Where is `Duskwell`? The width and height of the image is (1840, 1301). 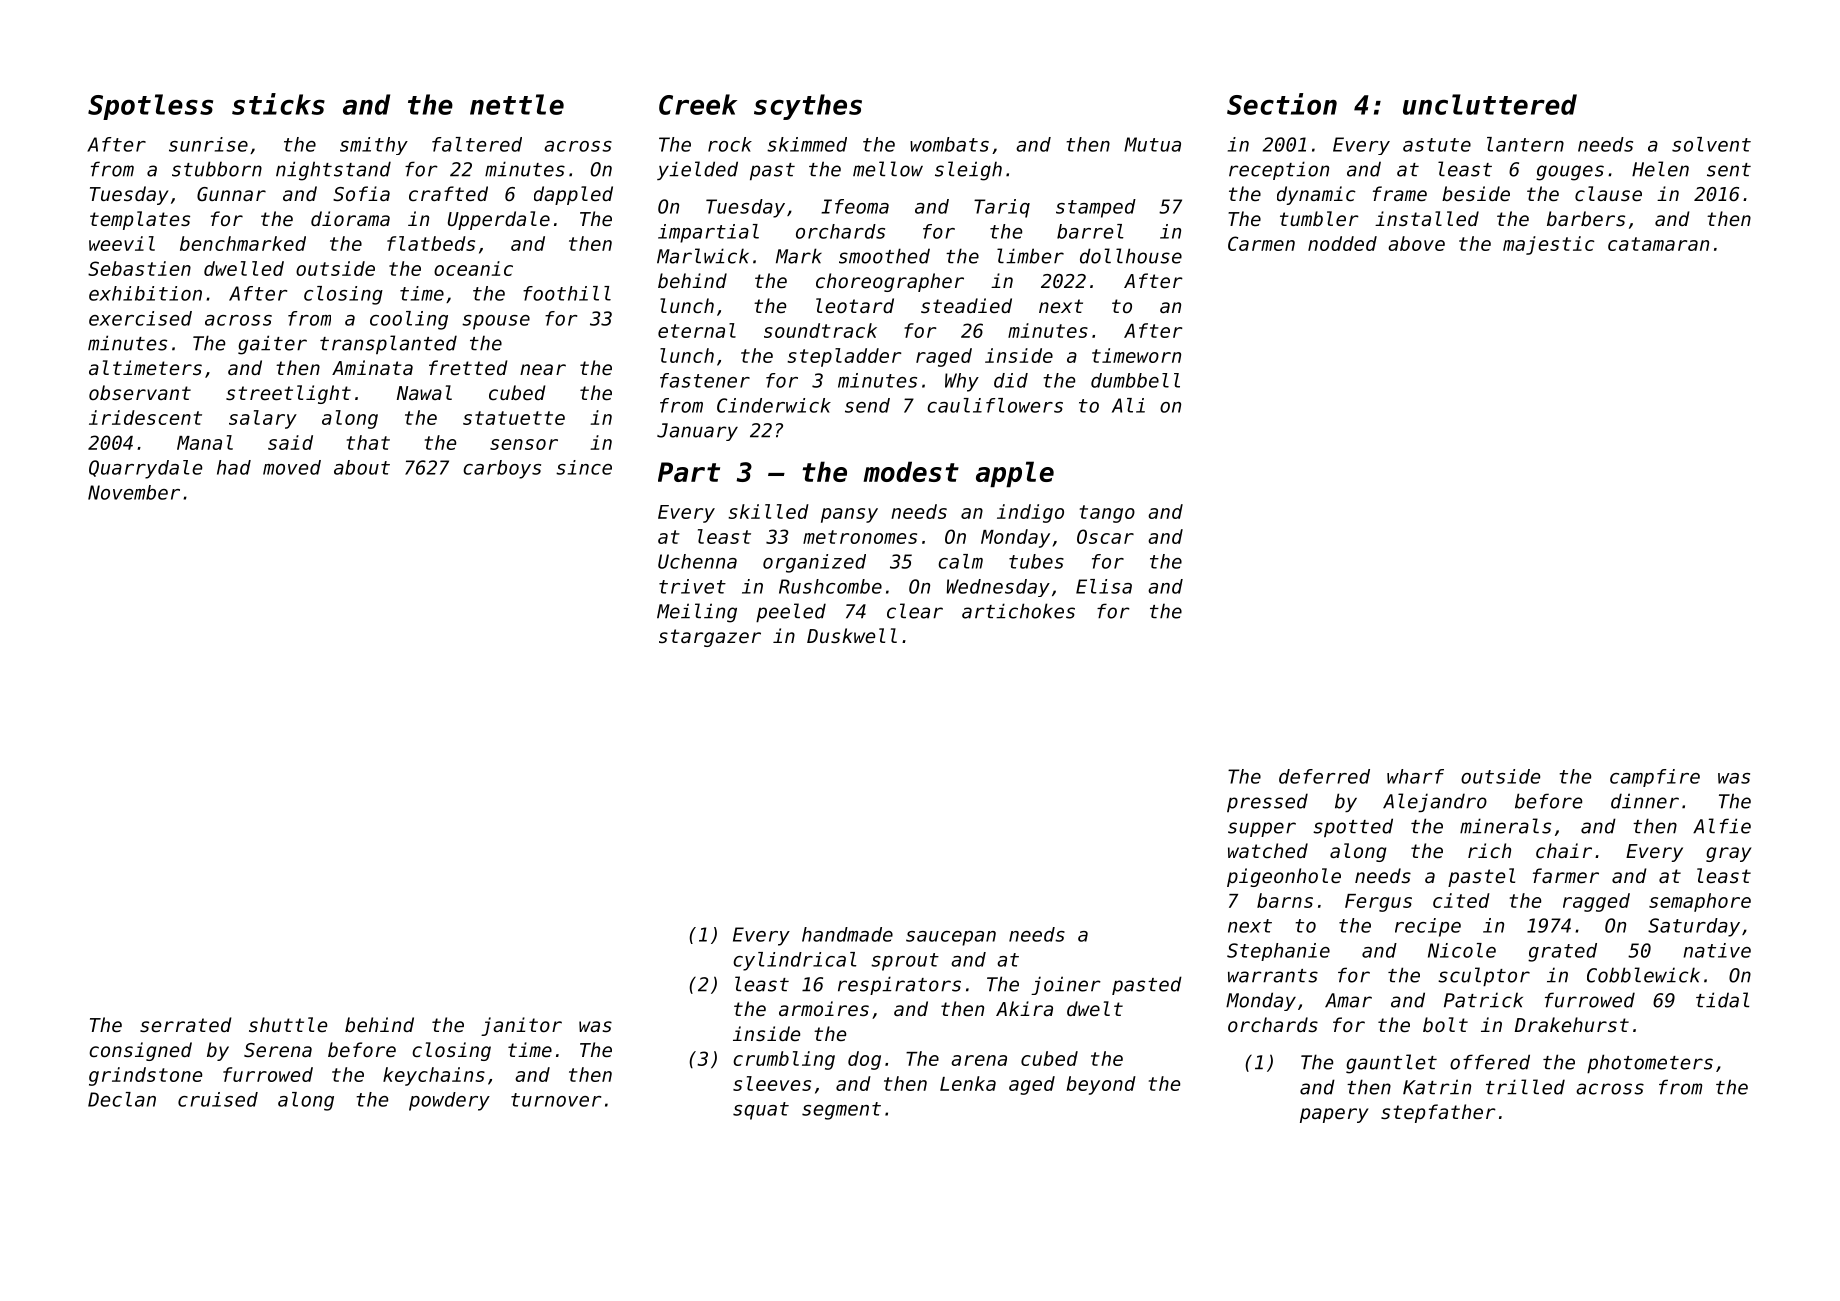
Duskwell is located at coordinates (852, 635).
